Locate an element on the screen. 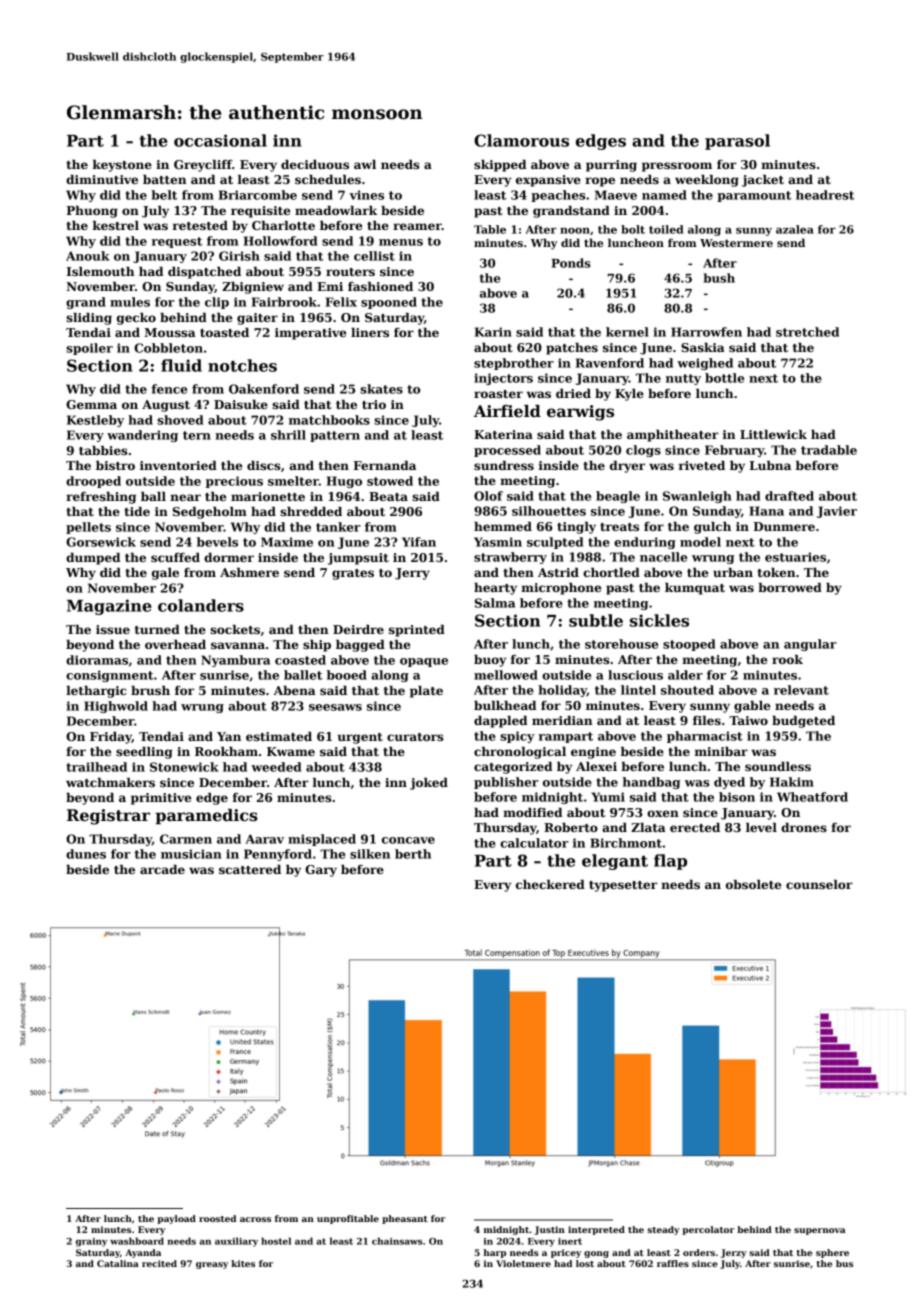 Image resolution: width=924 pixels, height=1308 pixels. Lubna is located at coordinates (770, 465).
